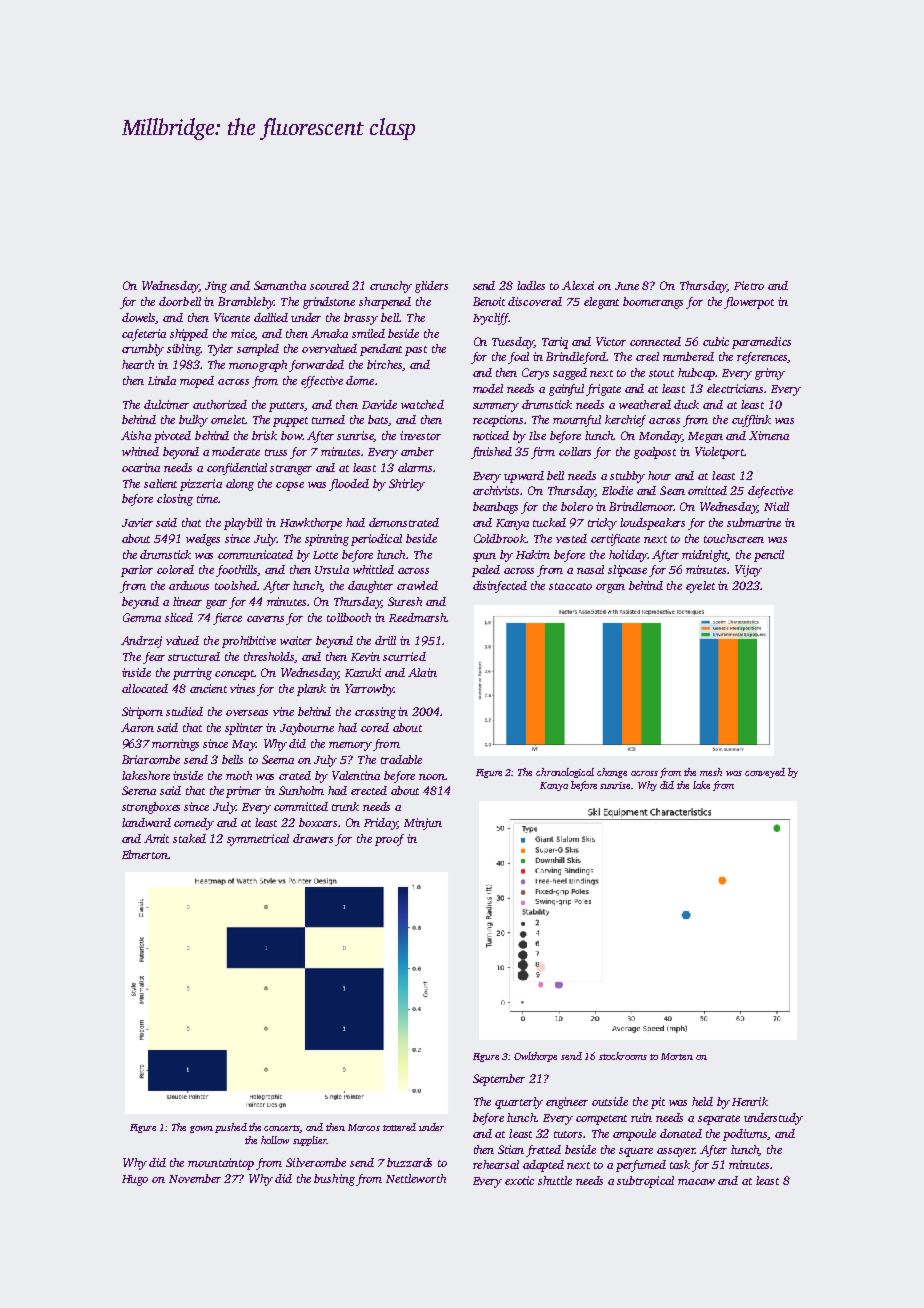  What do you see at coordinates (287, 407) in the image?
I see `putters` at bounding box center [287, 407].
